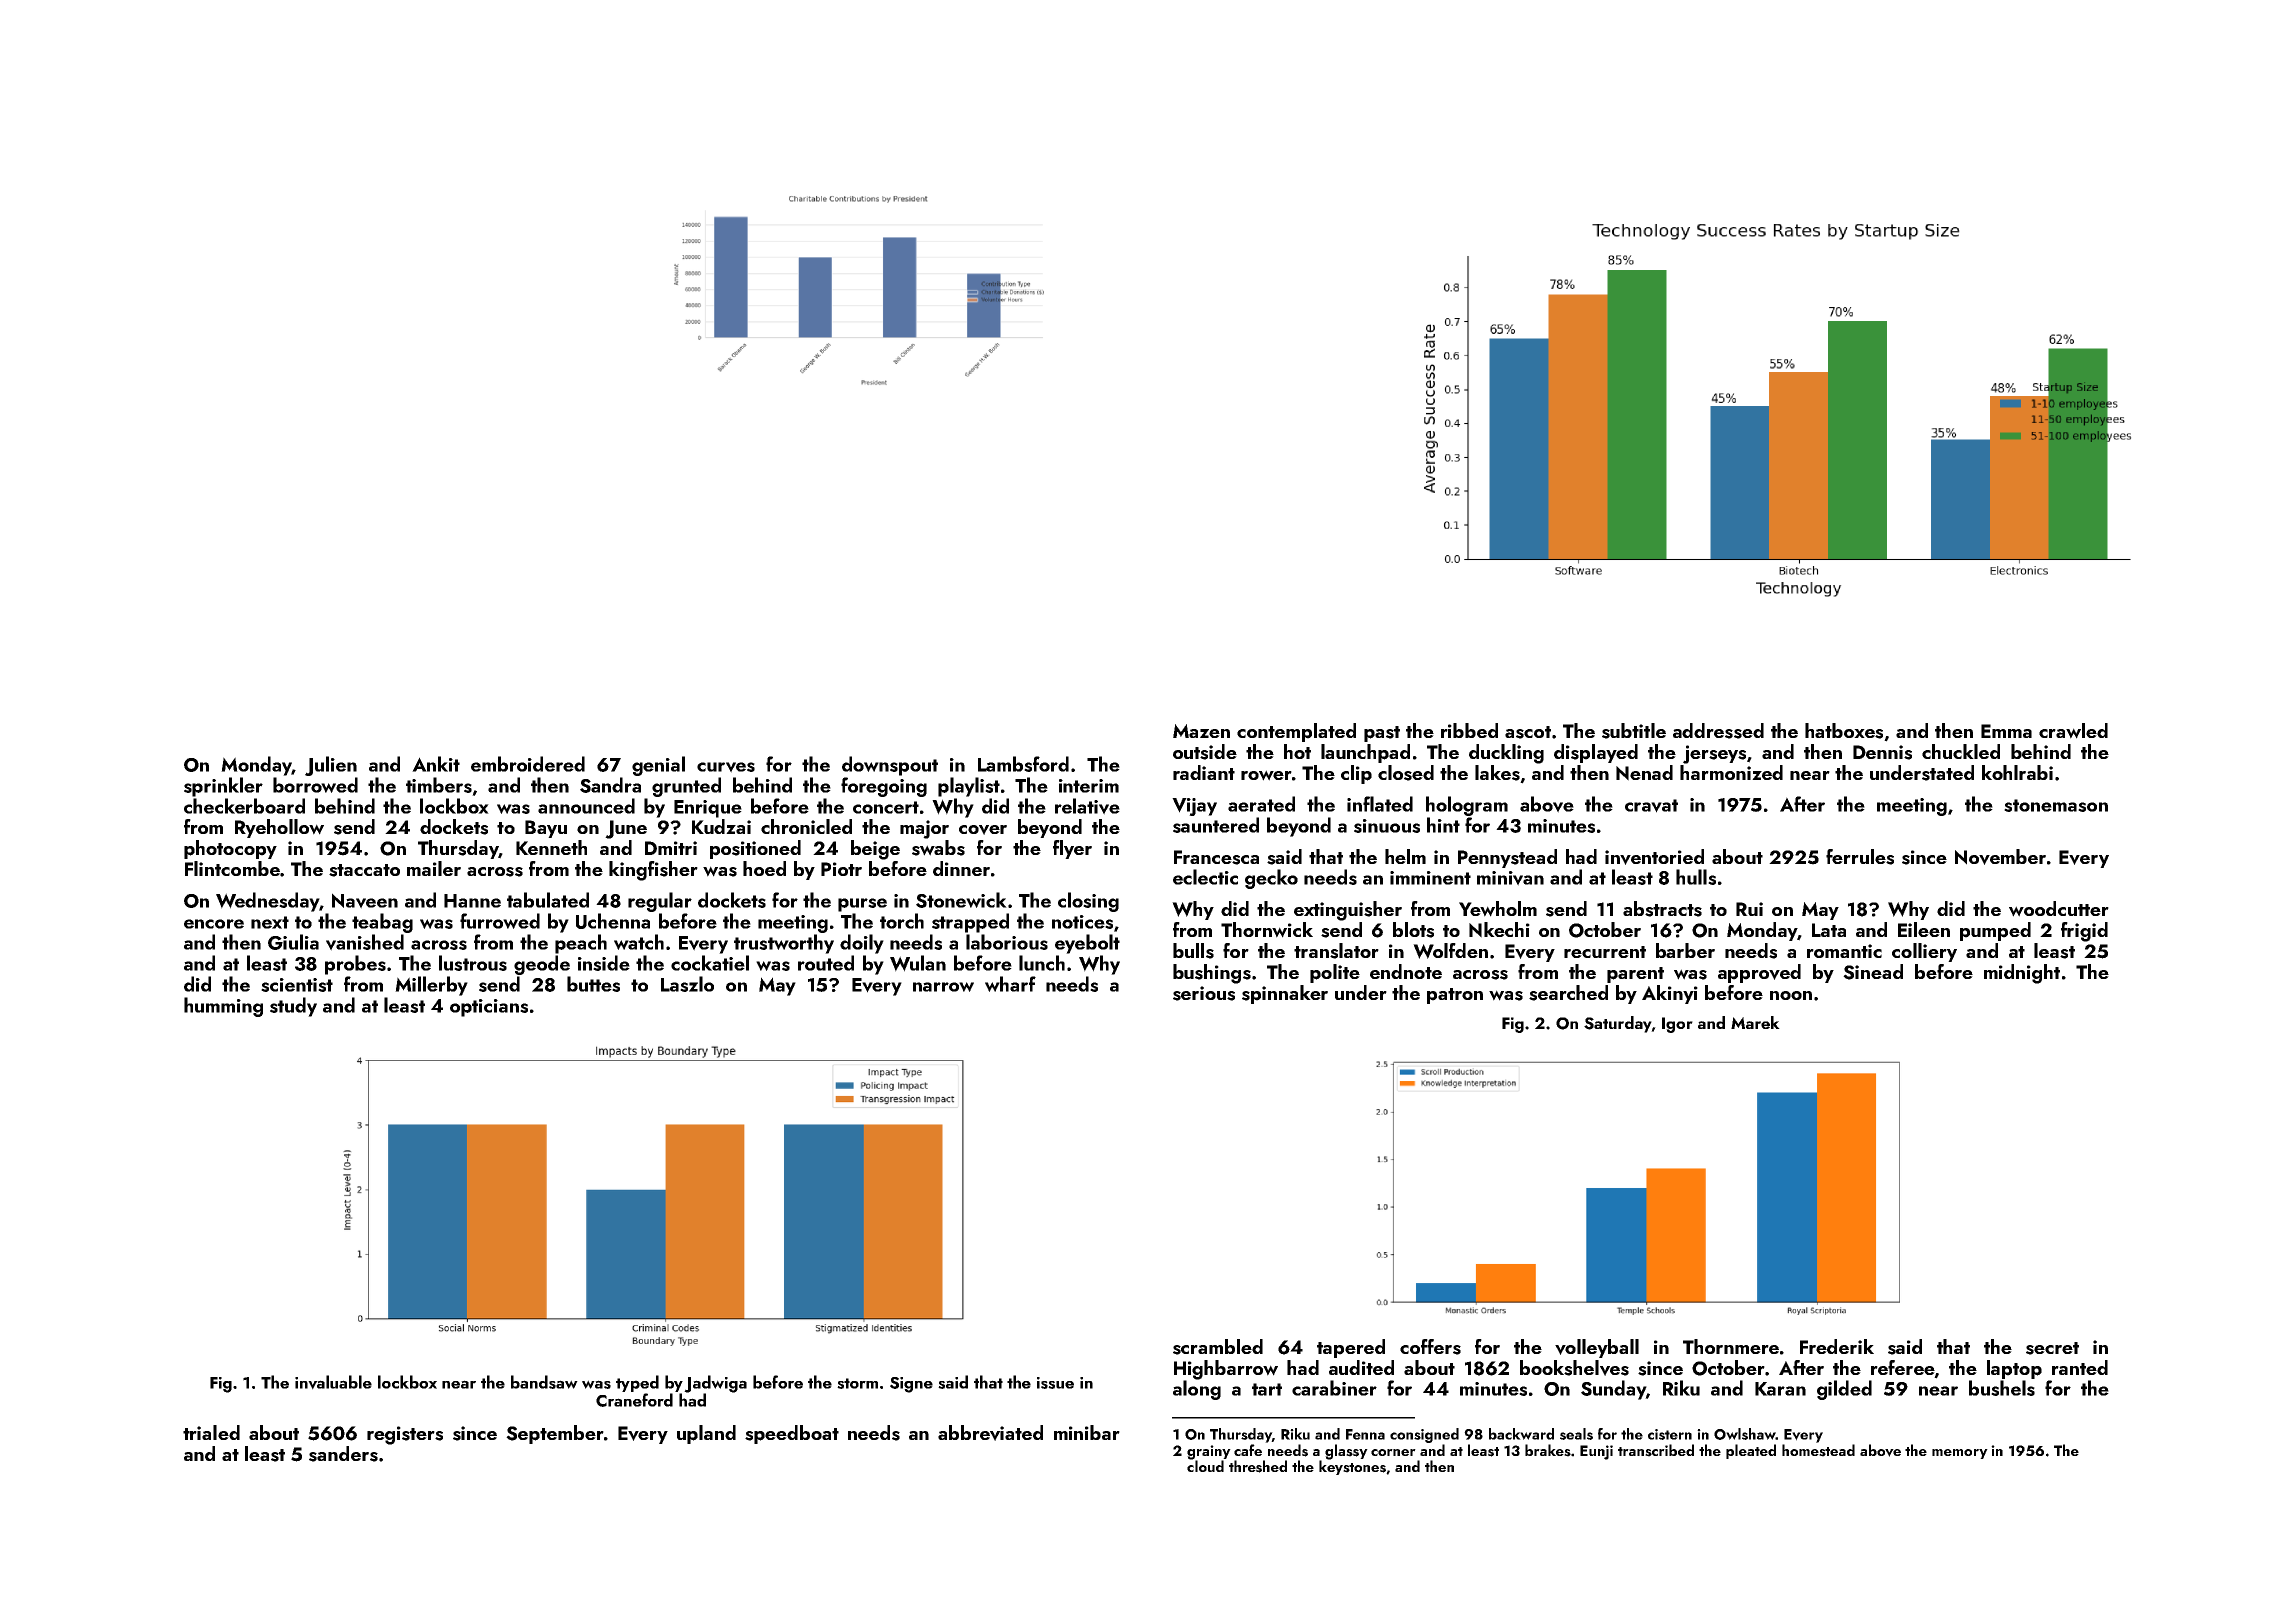 The image size is (2292, 1620). Describe the element at coordinates (232, 868) in the page. I see `Flintcombe` at that location.
